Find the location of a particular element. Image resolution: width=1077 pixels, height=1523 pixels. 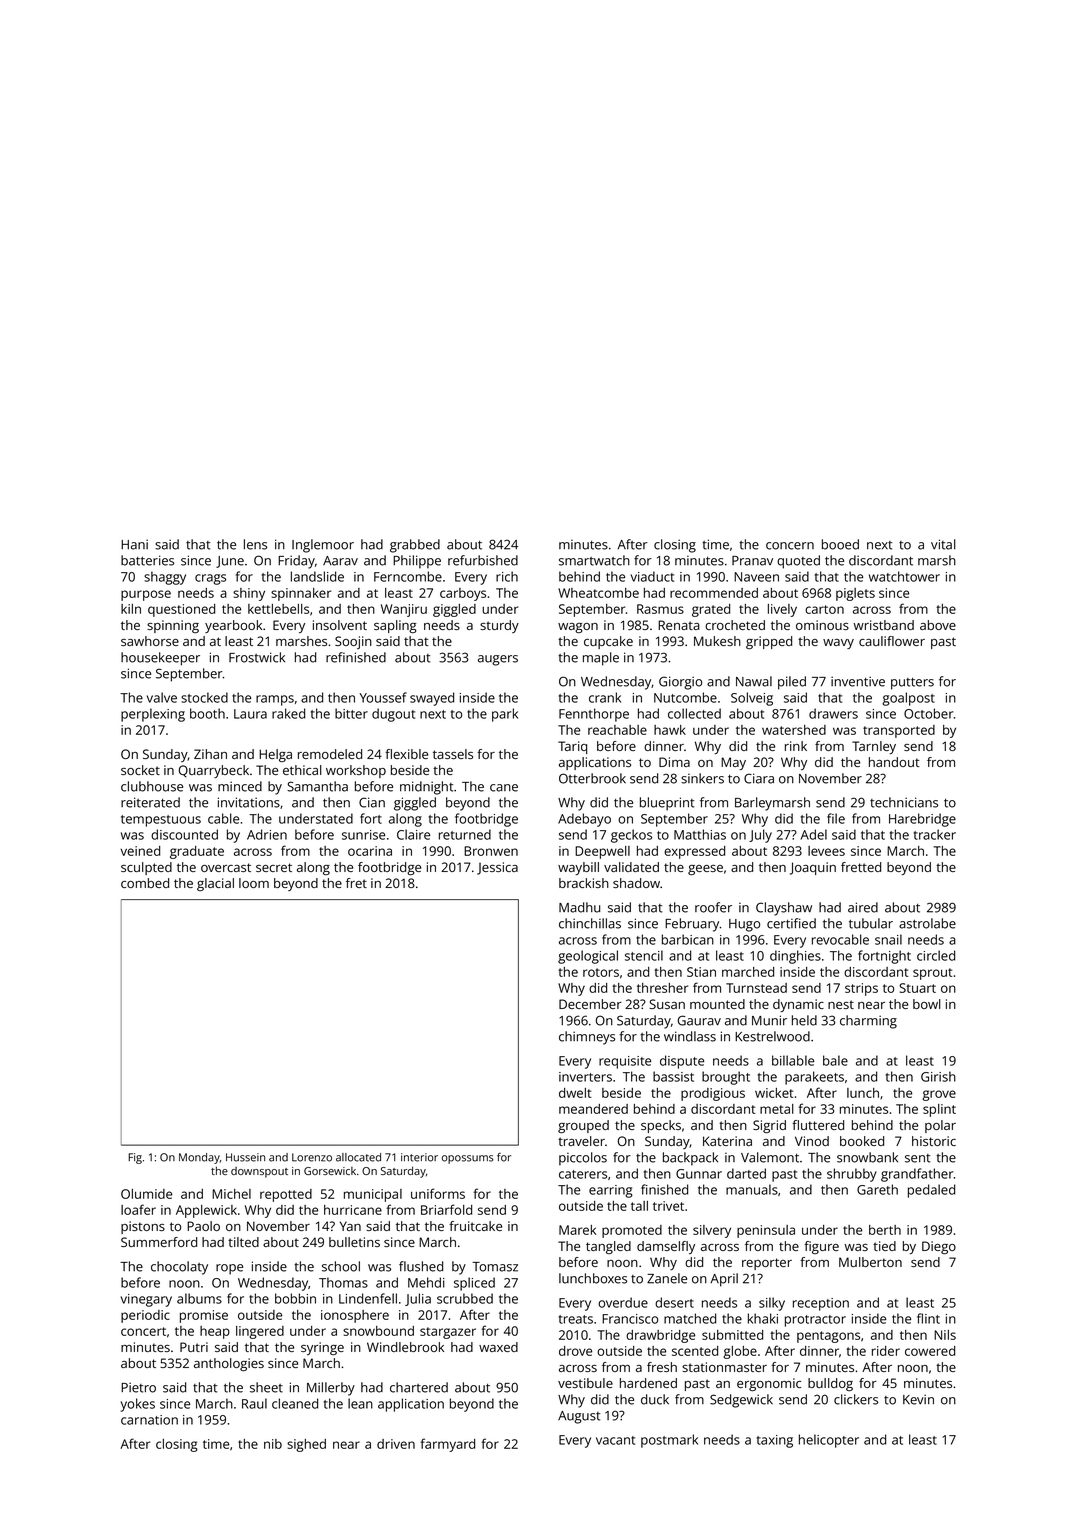

Claire is located at coordinates (413, 834).
